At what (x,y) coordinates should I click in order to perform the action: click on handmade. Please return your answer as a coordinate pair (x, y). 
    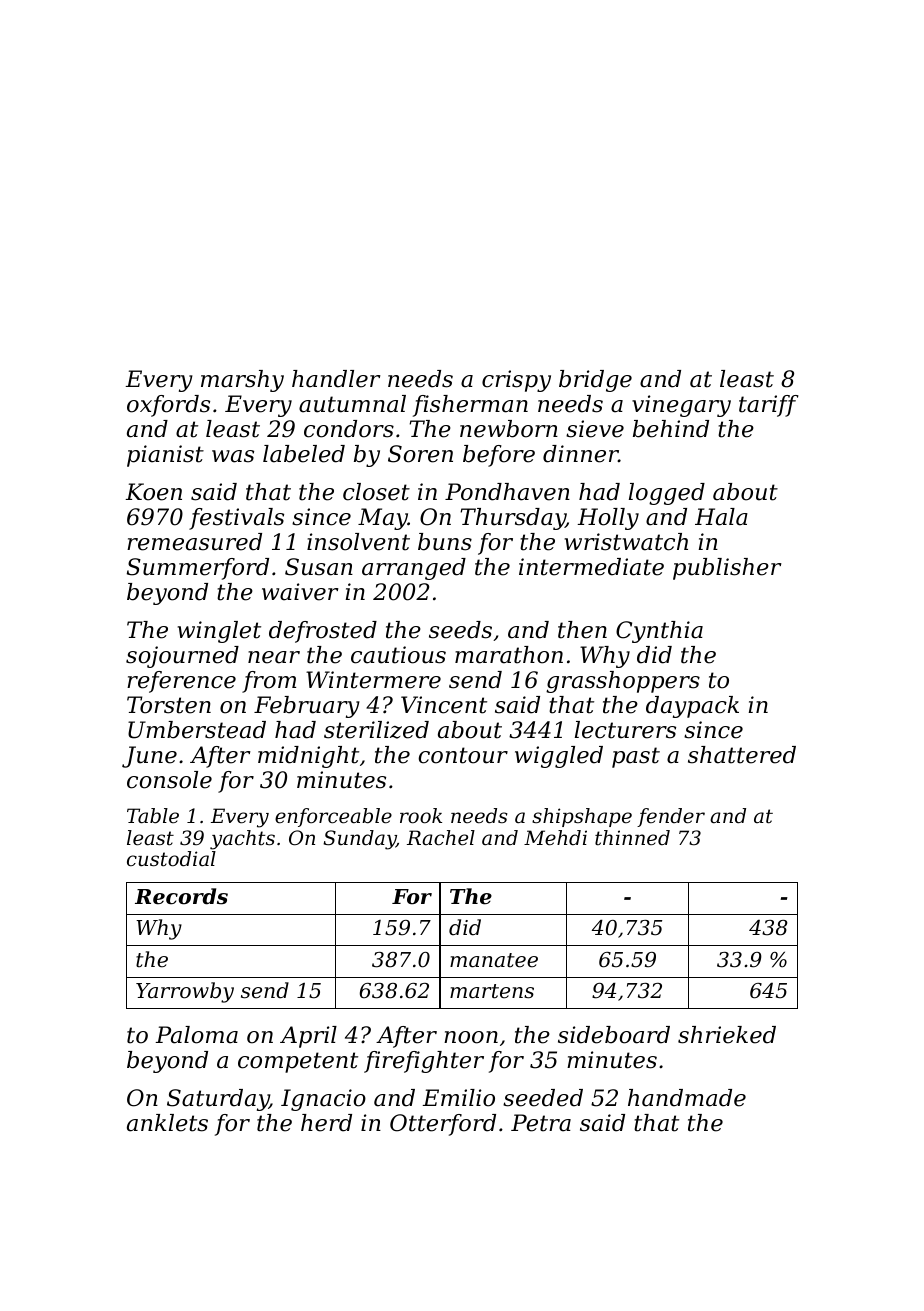
    Looking at the image, I should click on (687, 1098).
